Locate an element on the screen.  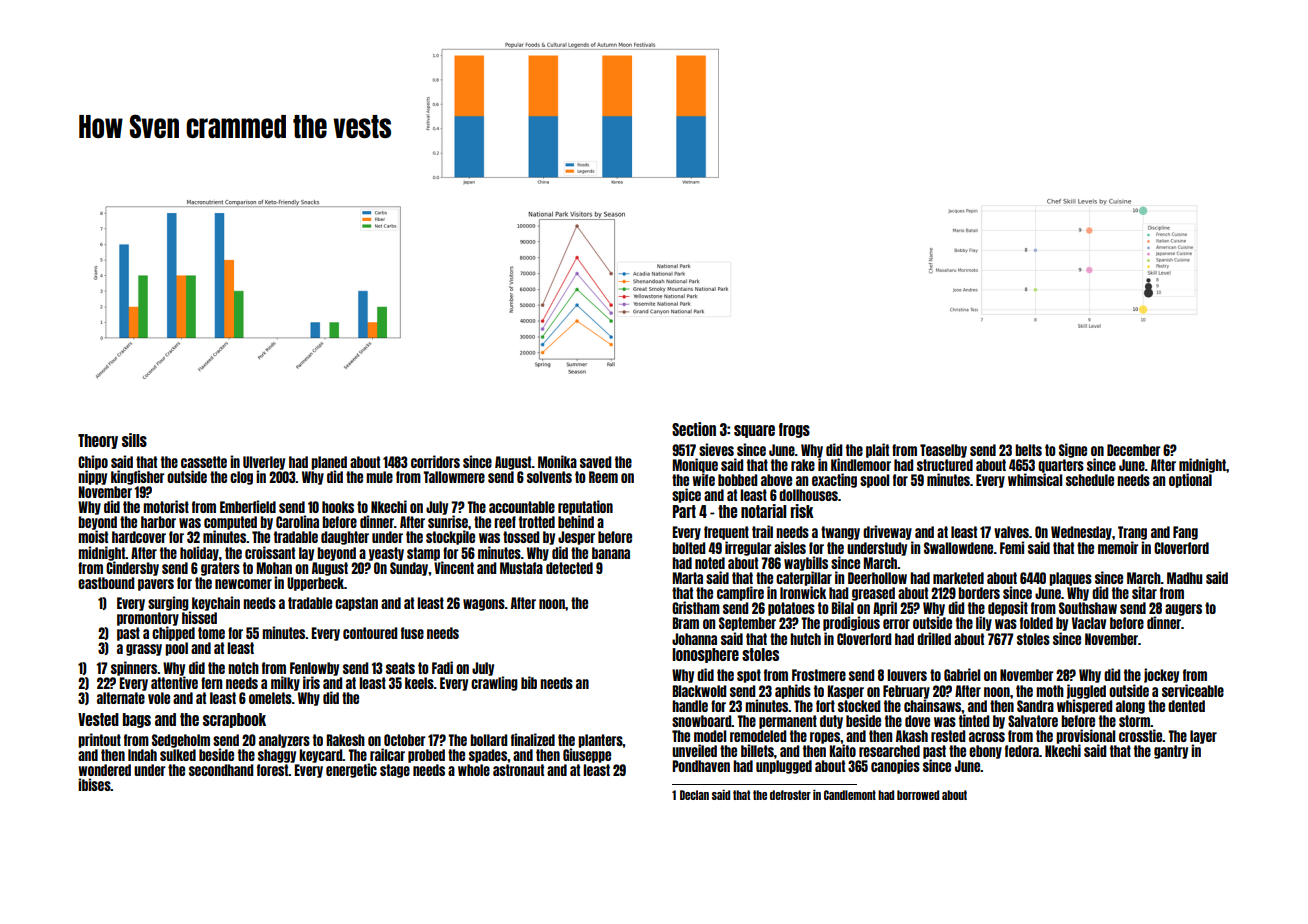
sills is located at coordinates (134, 440).
